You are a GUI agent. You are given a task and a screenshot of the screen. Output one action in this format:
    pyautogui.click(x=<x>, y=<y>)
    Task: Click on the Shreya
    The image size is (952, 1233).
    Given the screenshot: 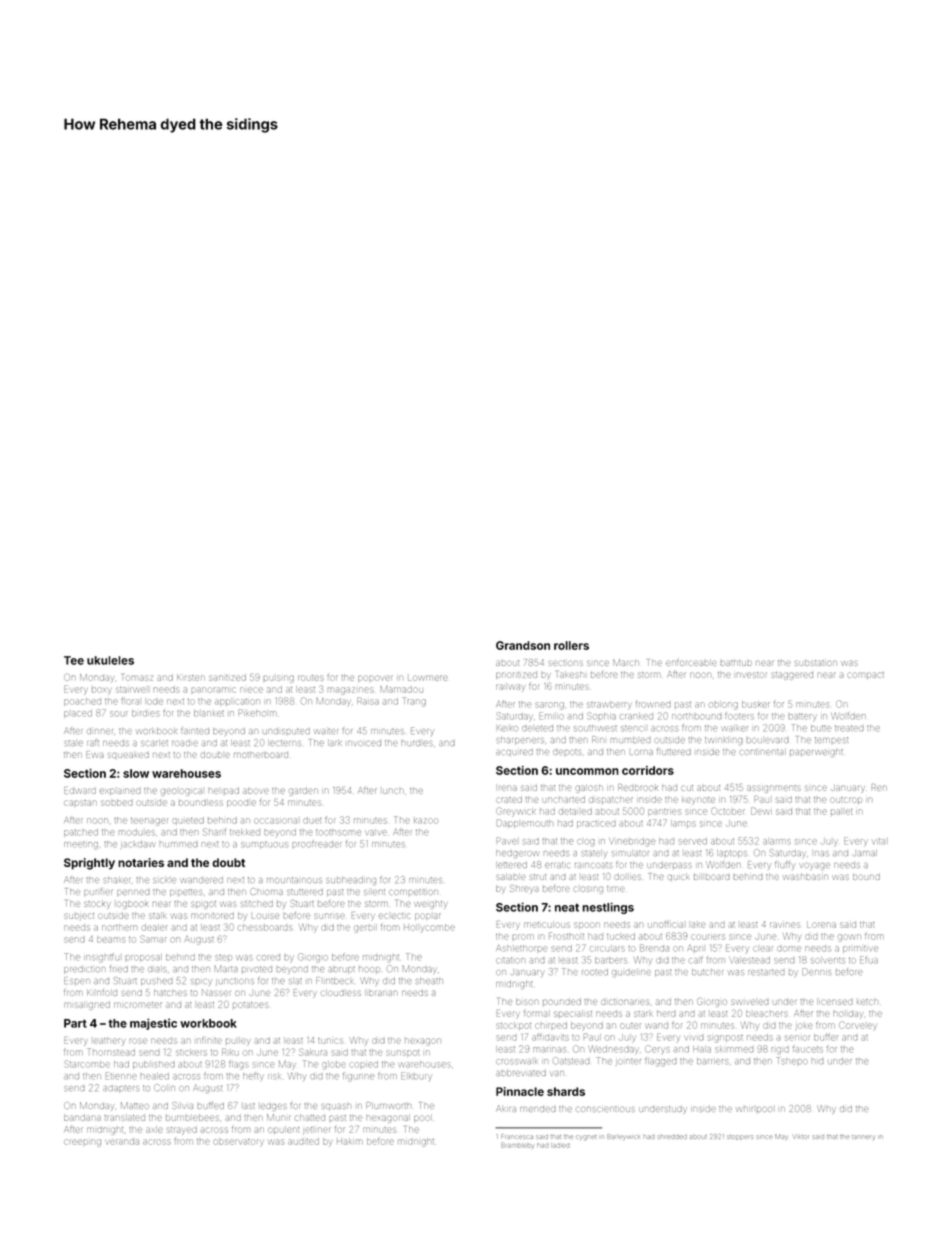 What is the action you would take?
    pyautogui.click(x=524, y=889)
